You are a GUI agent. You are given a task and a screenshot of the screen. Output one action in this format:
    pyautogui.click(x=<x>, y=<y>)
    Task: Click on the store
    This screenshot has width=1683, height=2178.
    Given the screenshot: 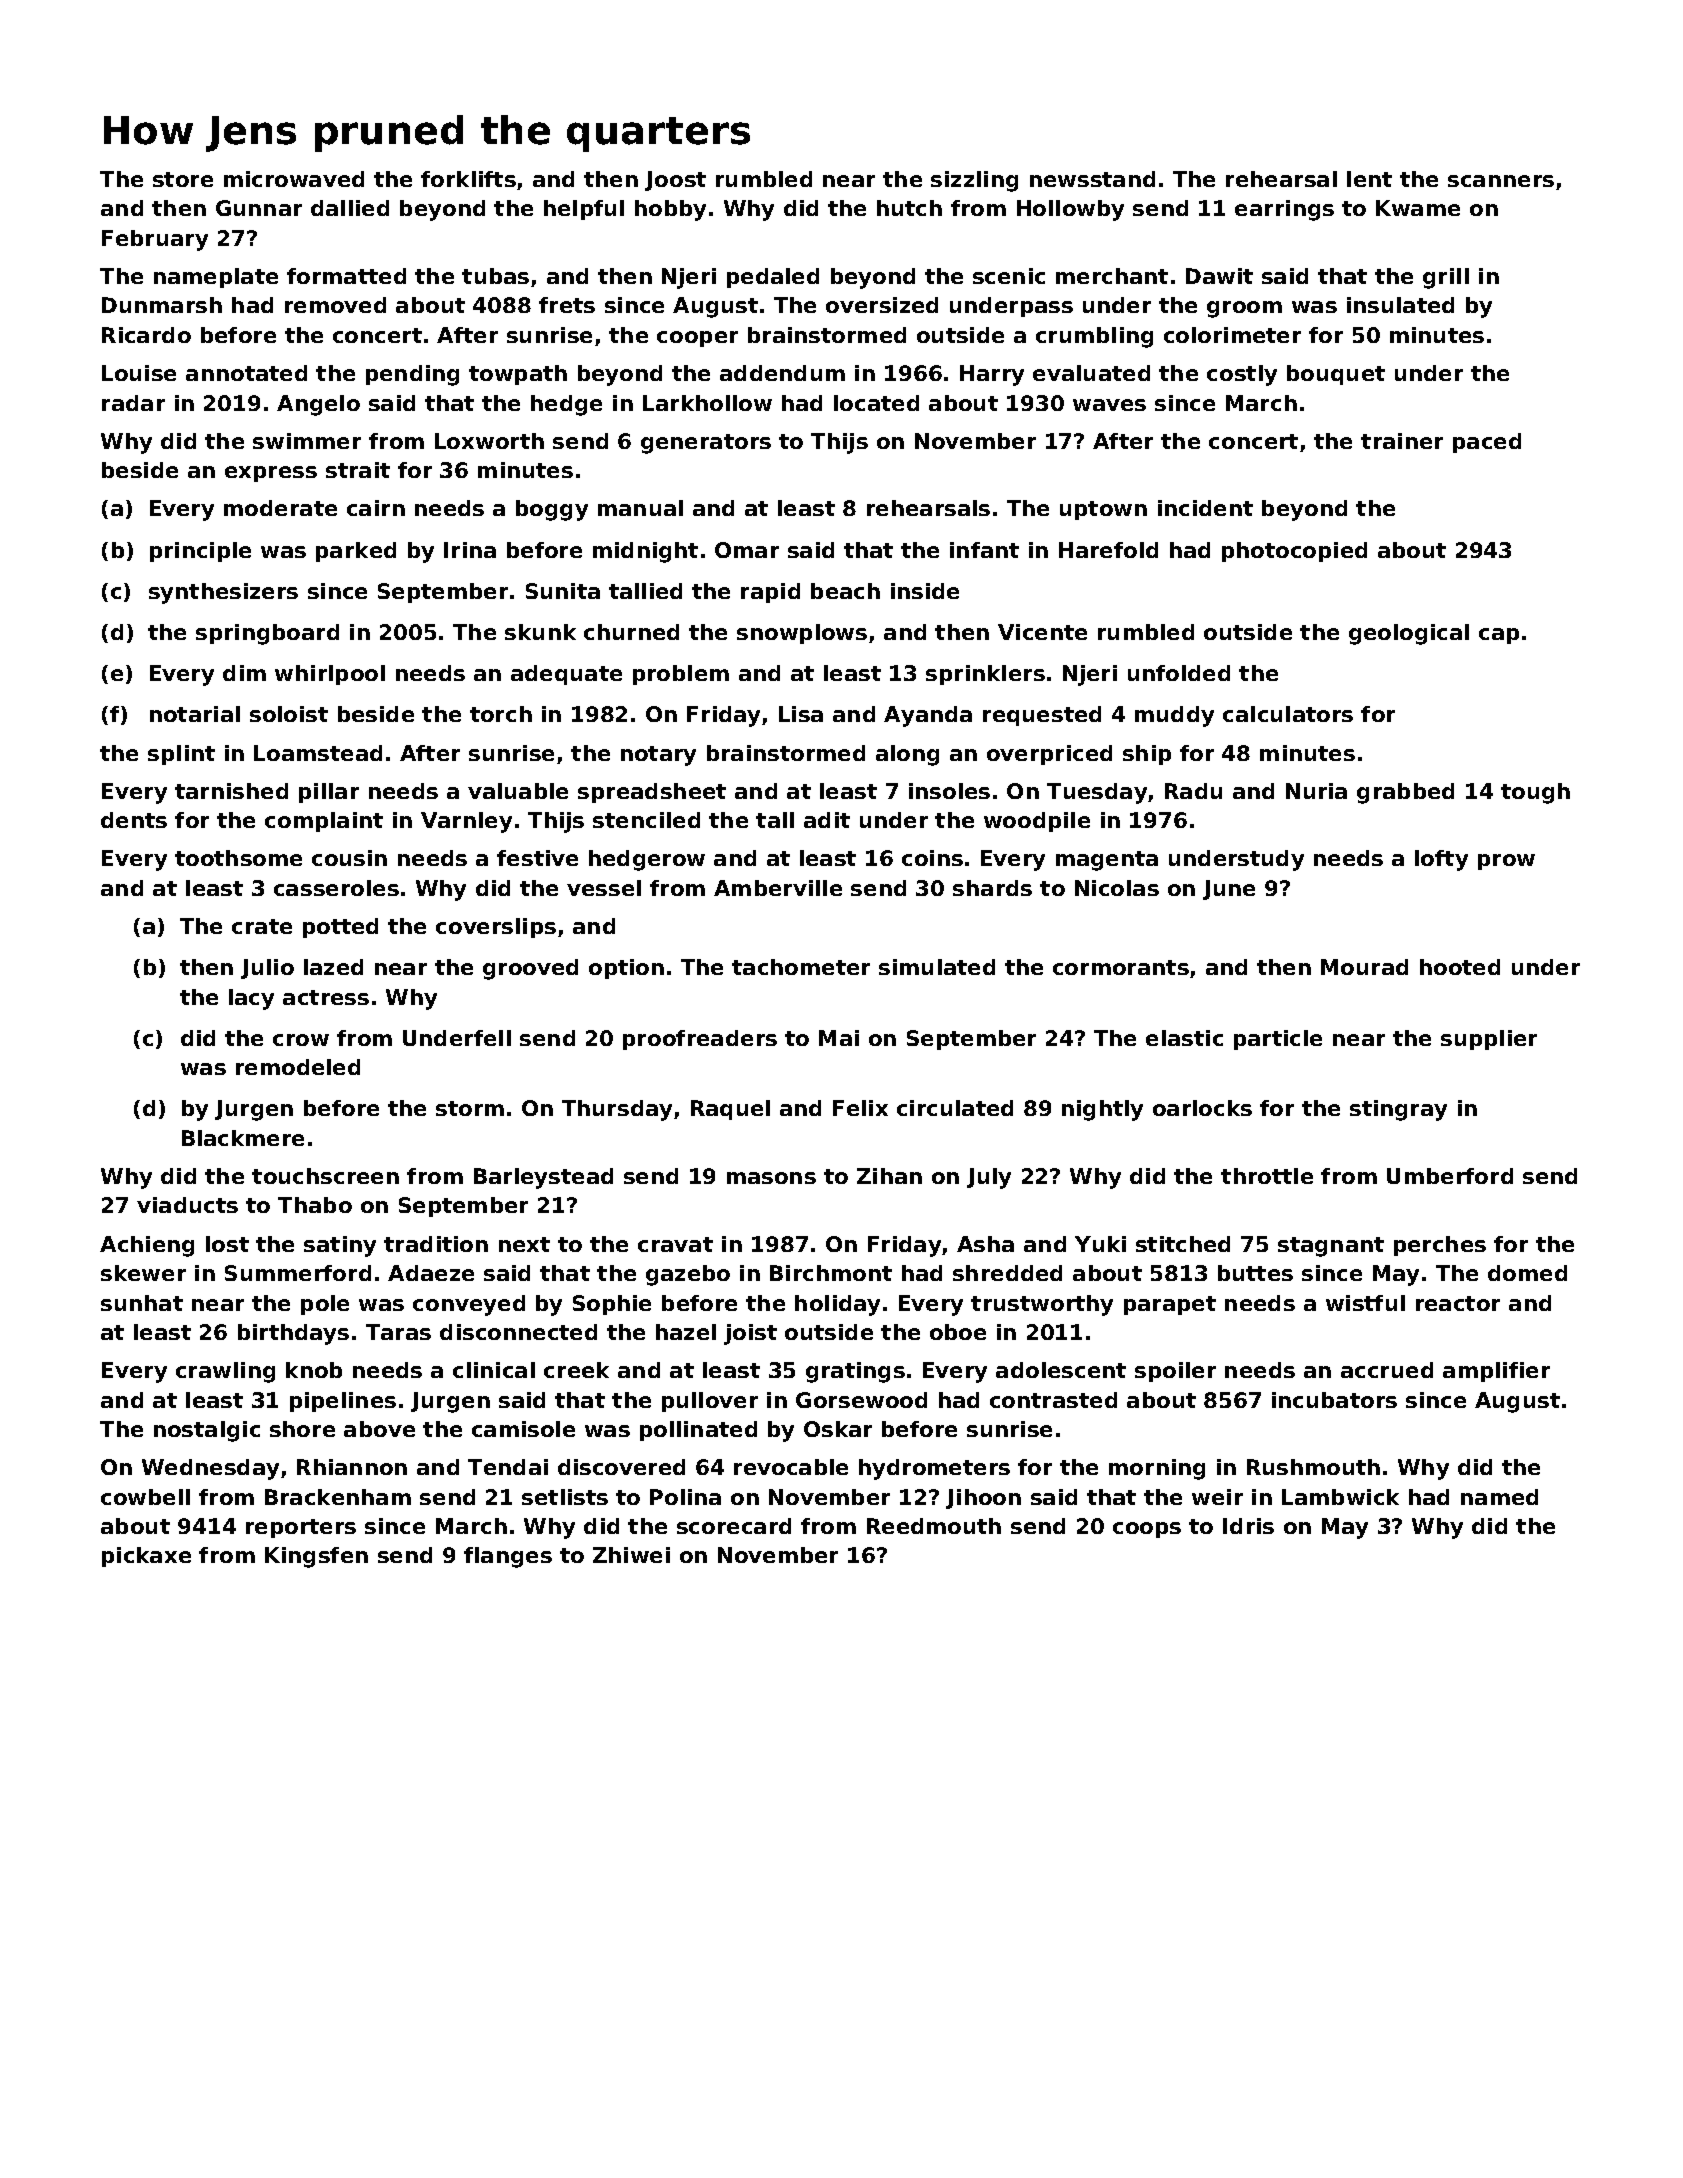 What is the action you would take?
    pyautogui.click(x=183, y=179)
